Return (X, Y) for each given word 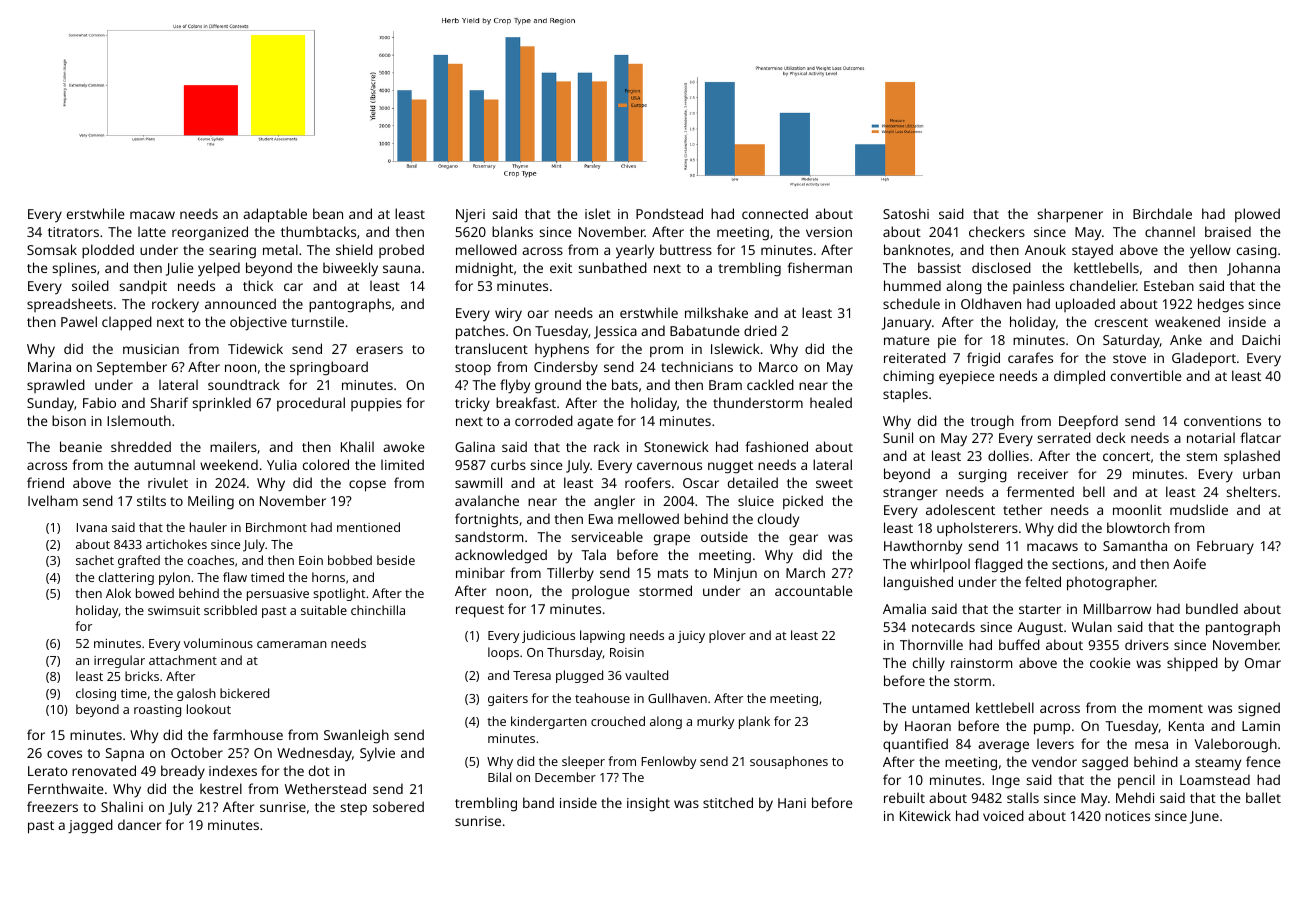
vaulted (646, 675)
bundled (1212, 608)
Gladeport (1204, 359)
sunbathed (612, 267)
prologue (601, 592)
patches (480, 332)
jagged (90, 826)
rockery (175, 305)
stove (1129, 358)
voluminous (218, 643)
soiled (90, 285)
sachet (95, 560)
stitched (728, 802)
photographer (1111, 583)
